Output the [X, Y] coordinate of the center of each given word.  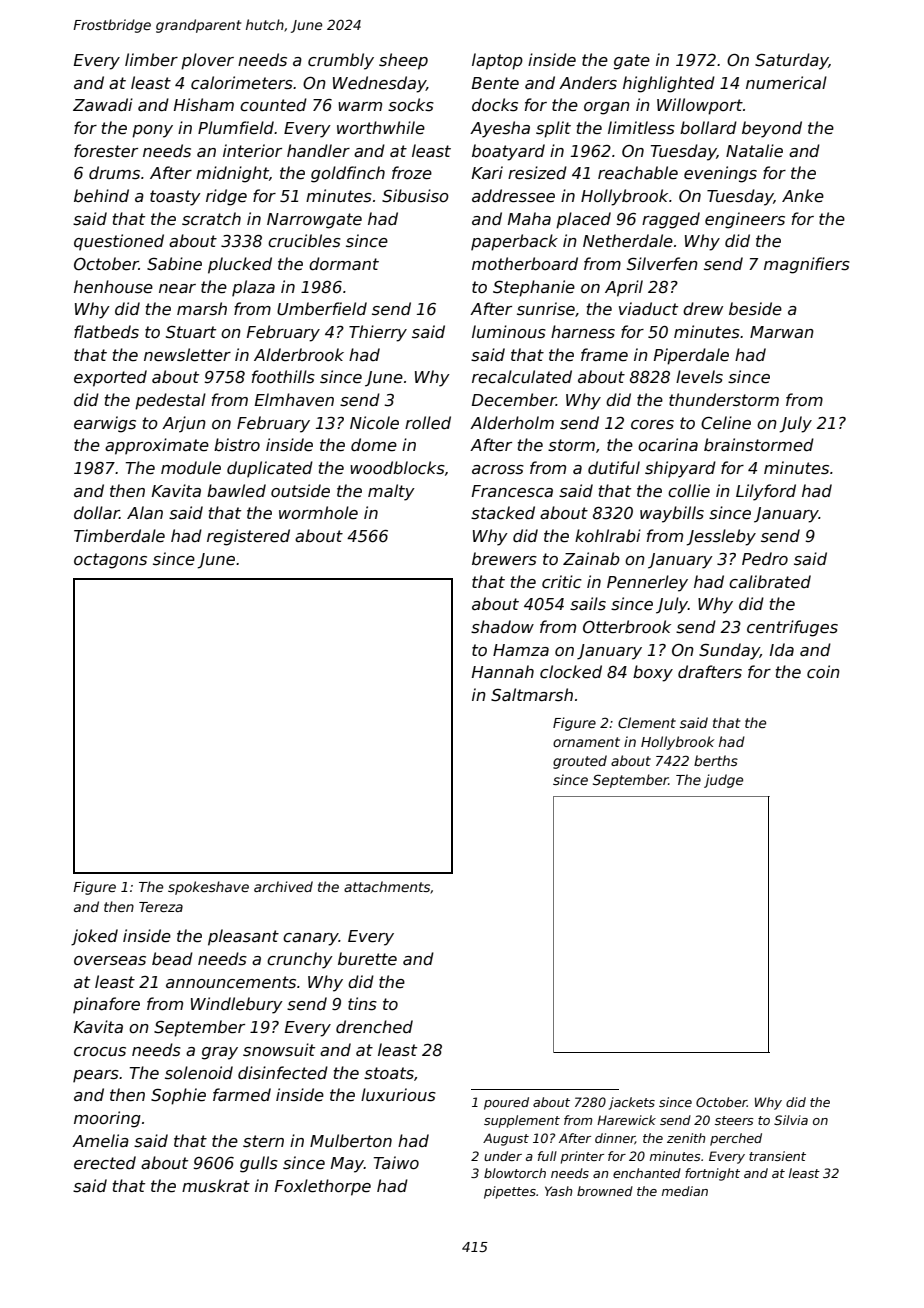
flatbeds [106, 331]
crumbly [341, 61]
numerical [786, 83]
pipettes [510, 1192]
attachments [387, 887]
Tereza [161, 907]
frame [604, 354]
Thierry [378, 333]
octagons [110, 561]
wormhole [318, 512]
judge [723, 781]
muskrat [216, 1186]
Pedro [765, 558]
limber [151, 60]
